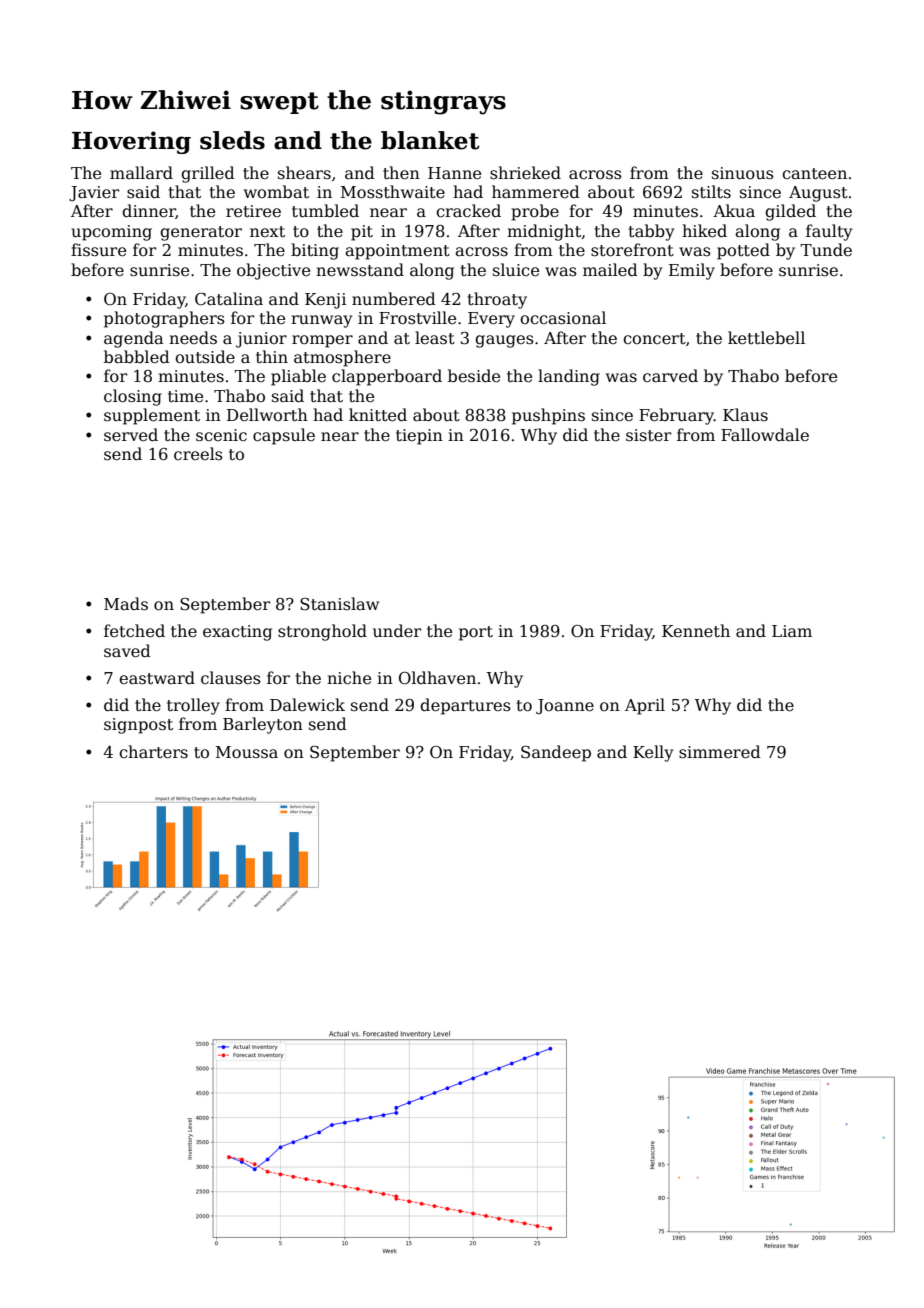  I want to click on simmered, so click(720, 752).
